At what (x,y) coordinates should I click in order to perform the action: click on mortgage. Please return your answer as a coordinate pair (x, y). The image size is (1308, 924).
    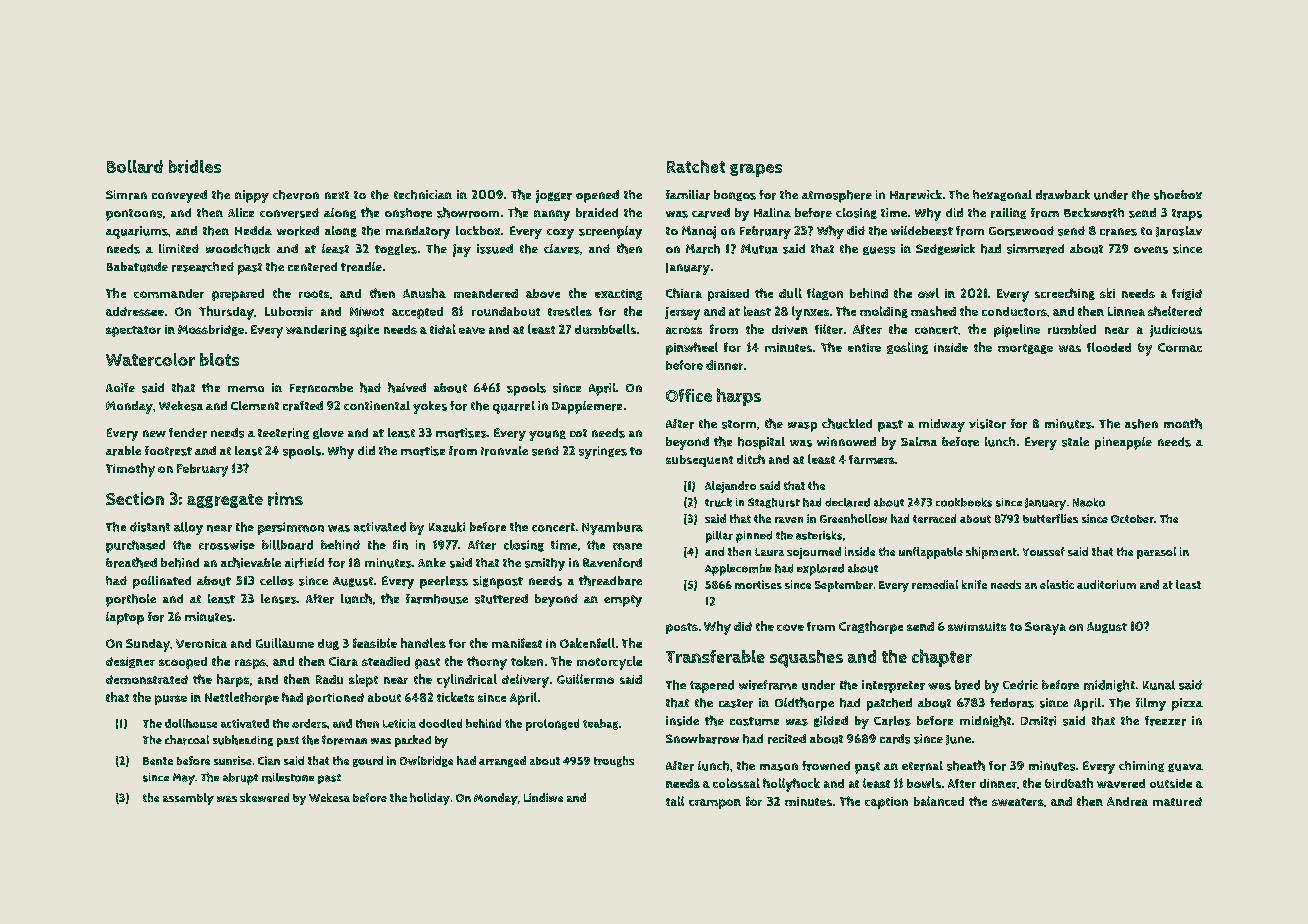
    Looking at the image, I should click on (1025, 349).
